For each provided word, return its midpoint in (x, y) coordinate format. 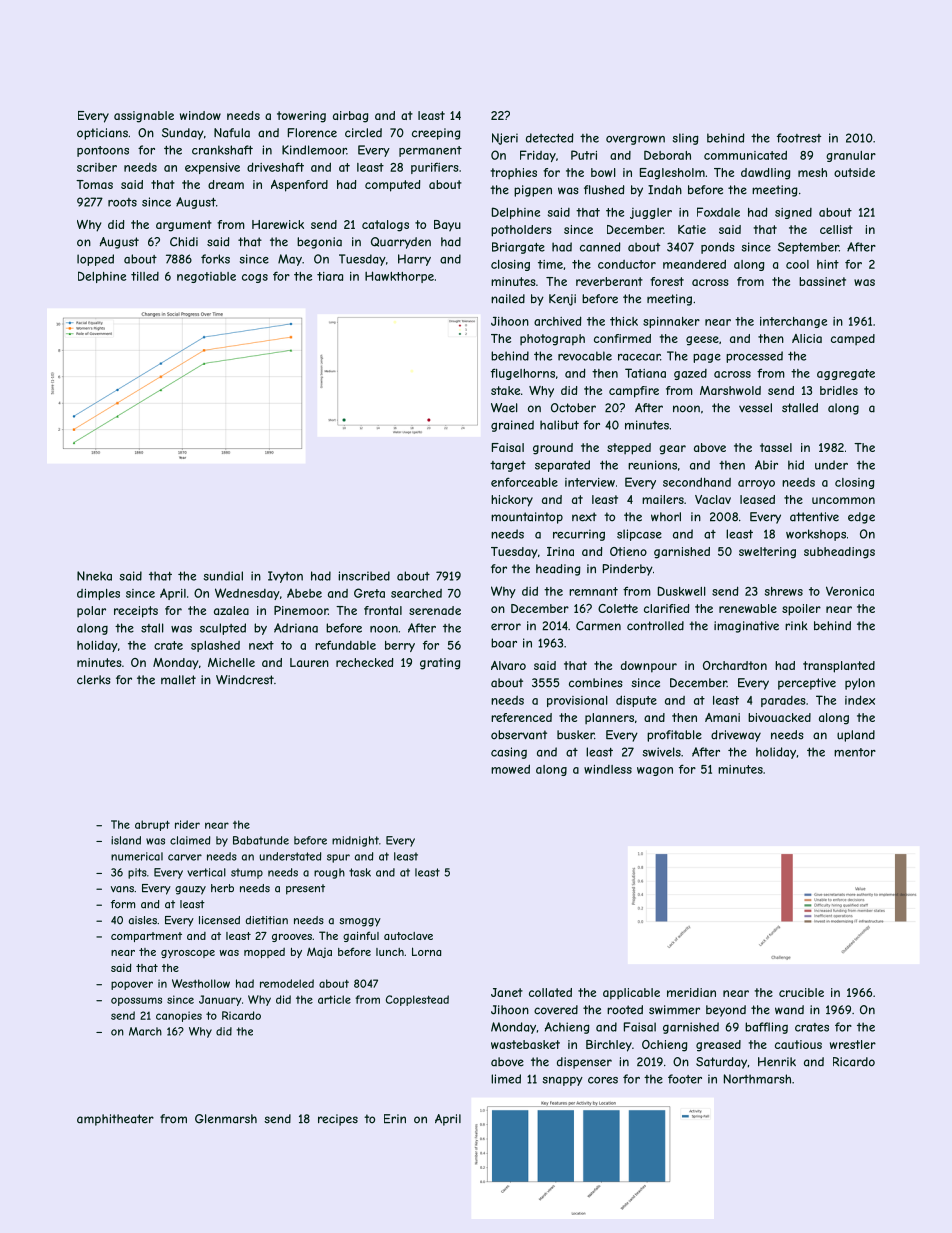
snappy (563, 1081)
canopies (179, 1016)
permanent (430, 151)
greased (718, 1046)
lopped (95, 260)
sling (685, 139)
